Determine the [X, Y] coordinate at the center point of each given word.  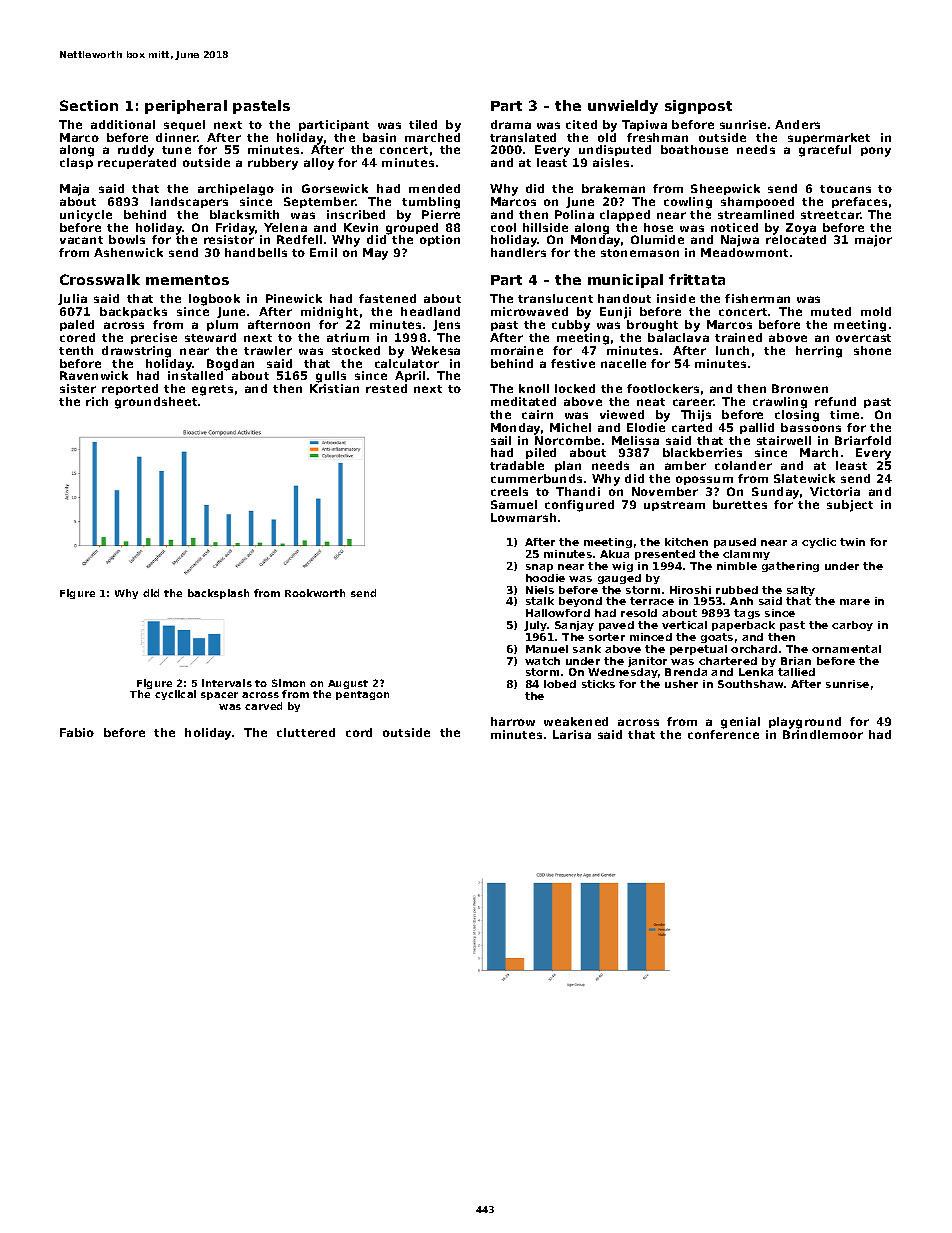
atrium [348, 337]
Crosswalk [100, 279]
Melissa [635, 440]
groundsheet [156, 403]
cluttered [306, 732]
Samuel [514, 504]
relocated [796, 239]
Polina [574, 214]
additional [123, 124]
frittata [697, 279]
